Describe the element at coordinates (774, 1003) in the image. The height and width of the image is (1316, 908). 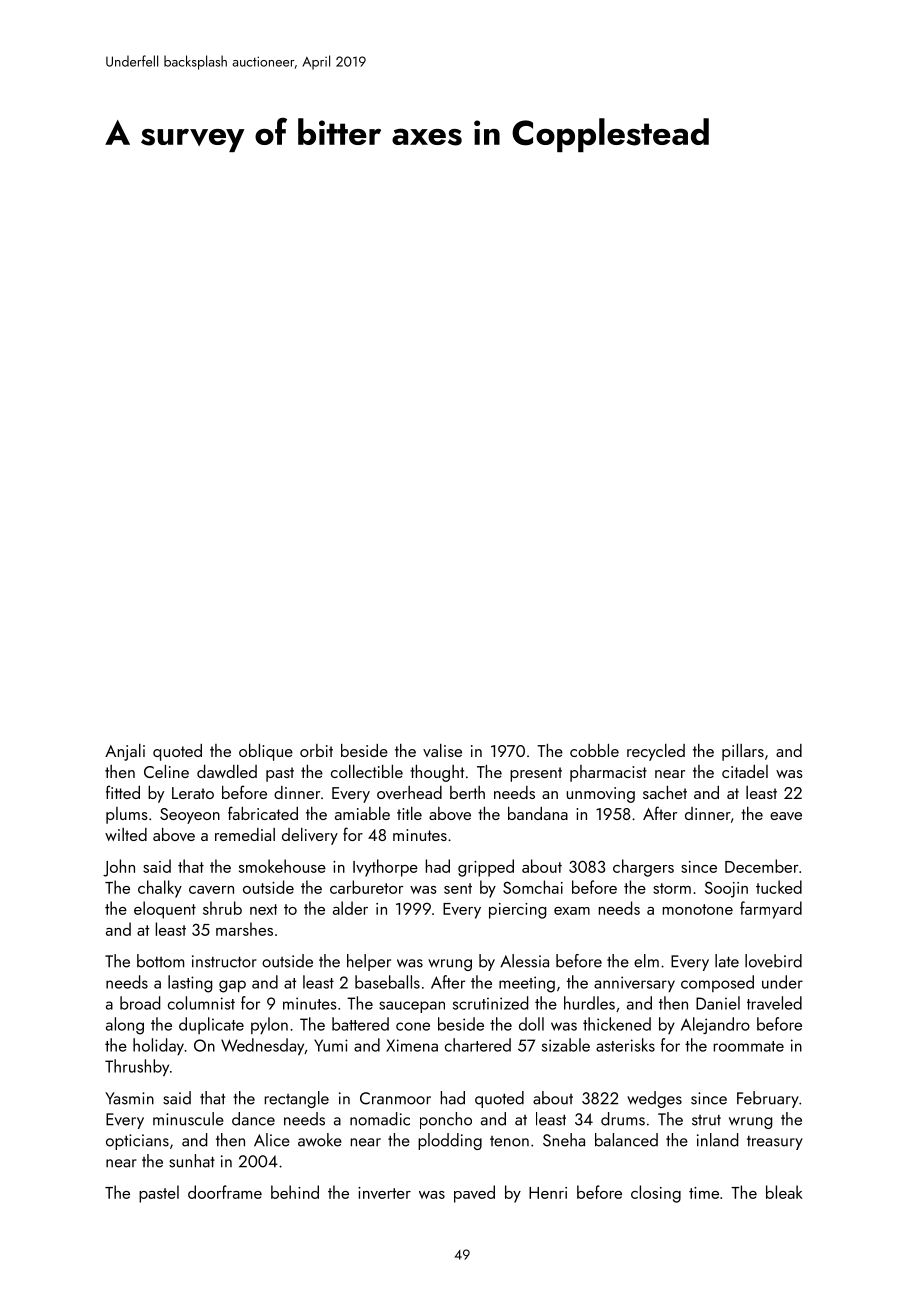
I see `traveled` at that location.
